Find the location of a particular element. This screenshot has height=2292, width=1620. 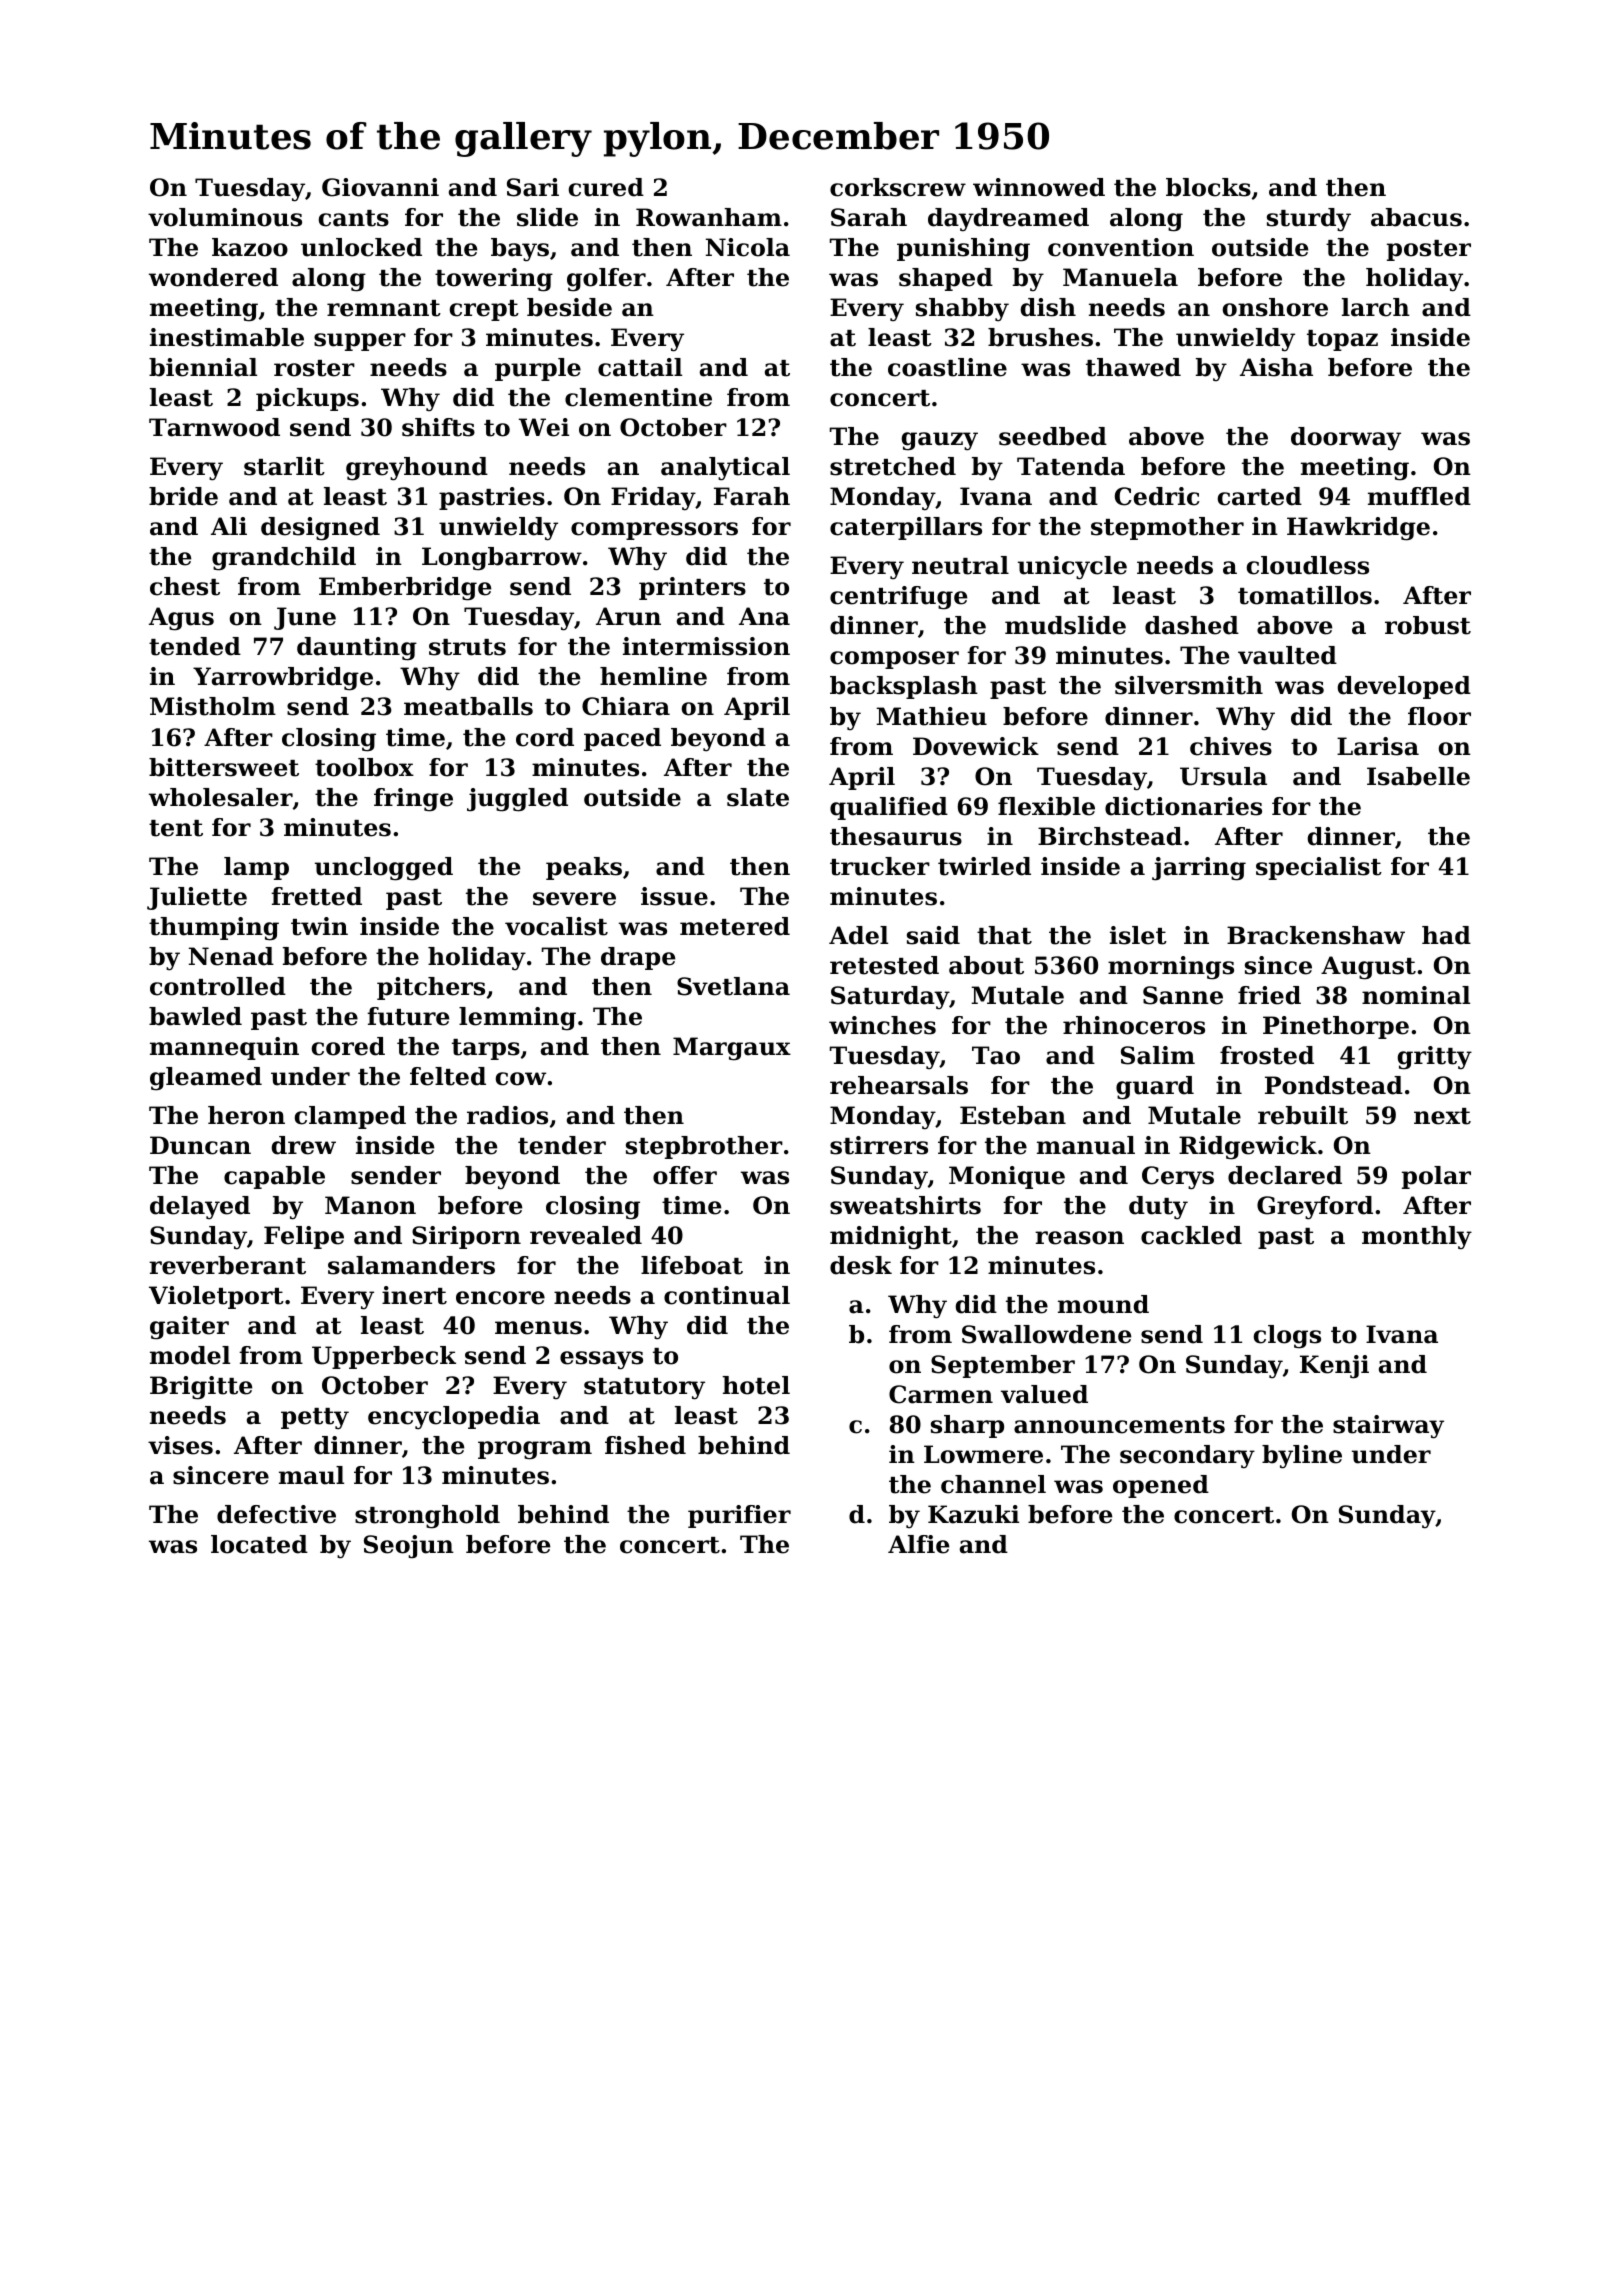

controlled is located at coordinates (218, 986).
